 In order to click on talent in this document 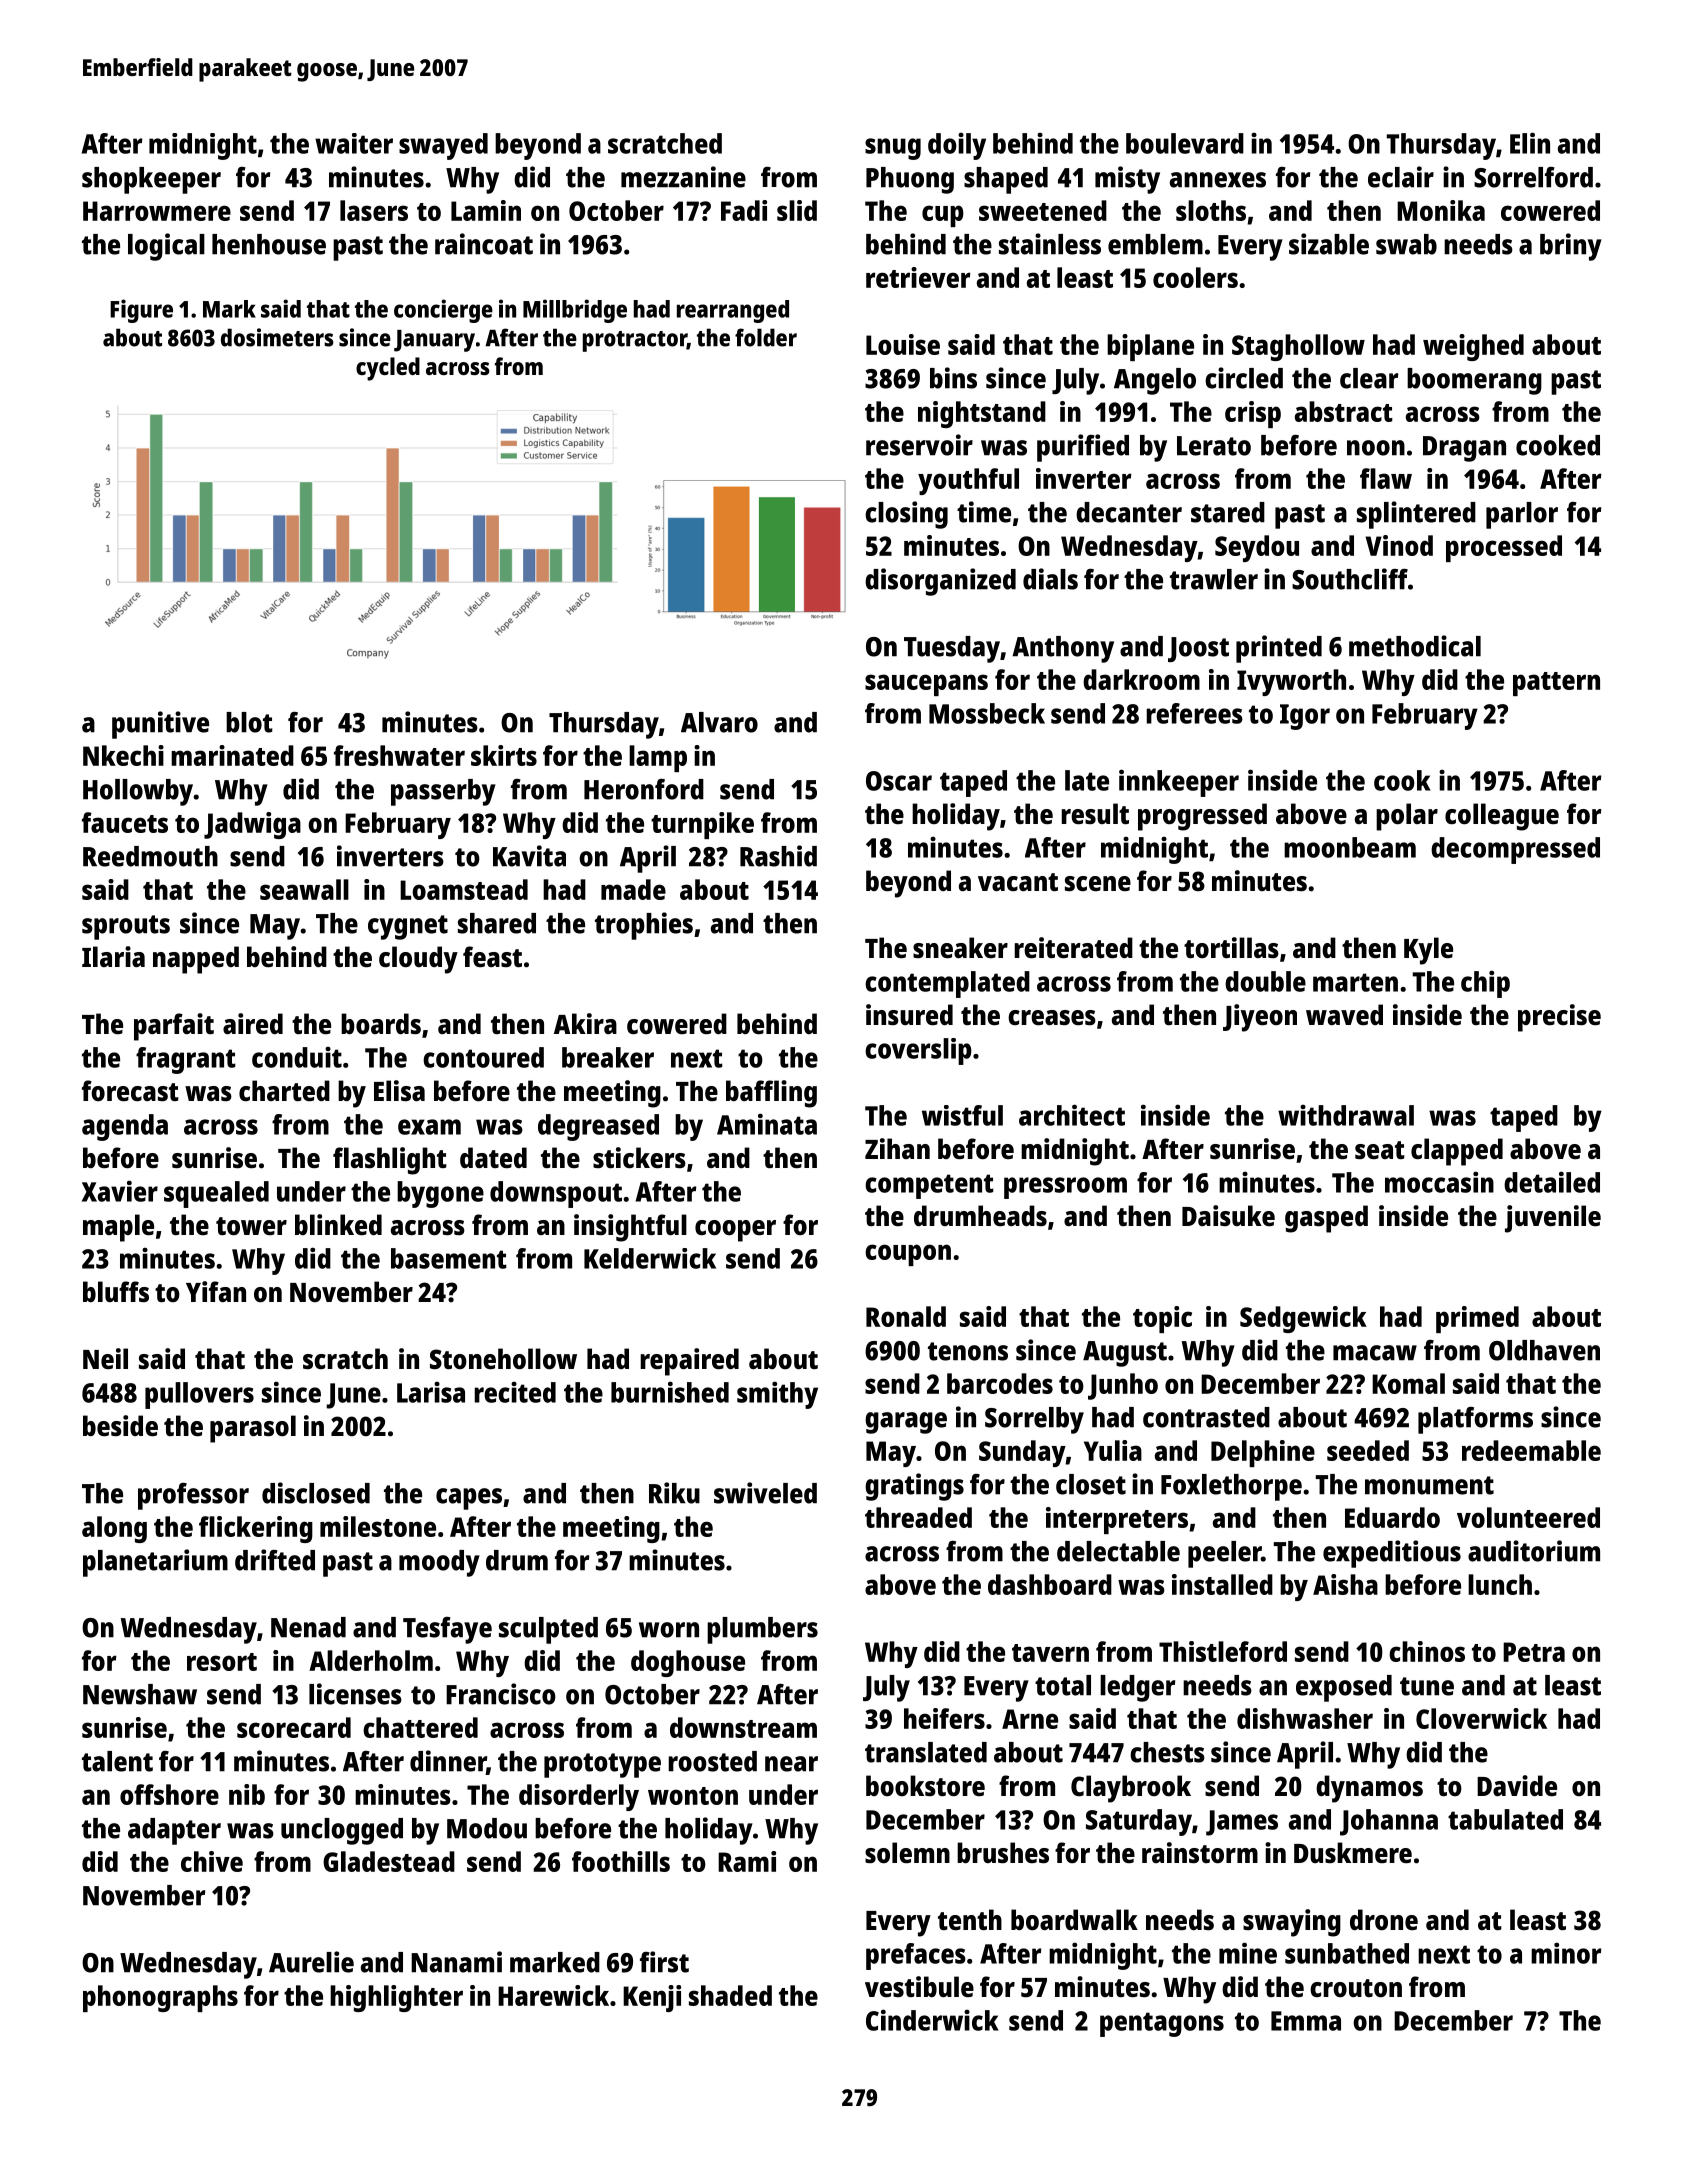, I will do `click(117, 1761)`.
